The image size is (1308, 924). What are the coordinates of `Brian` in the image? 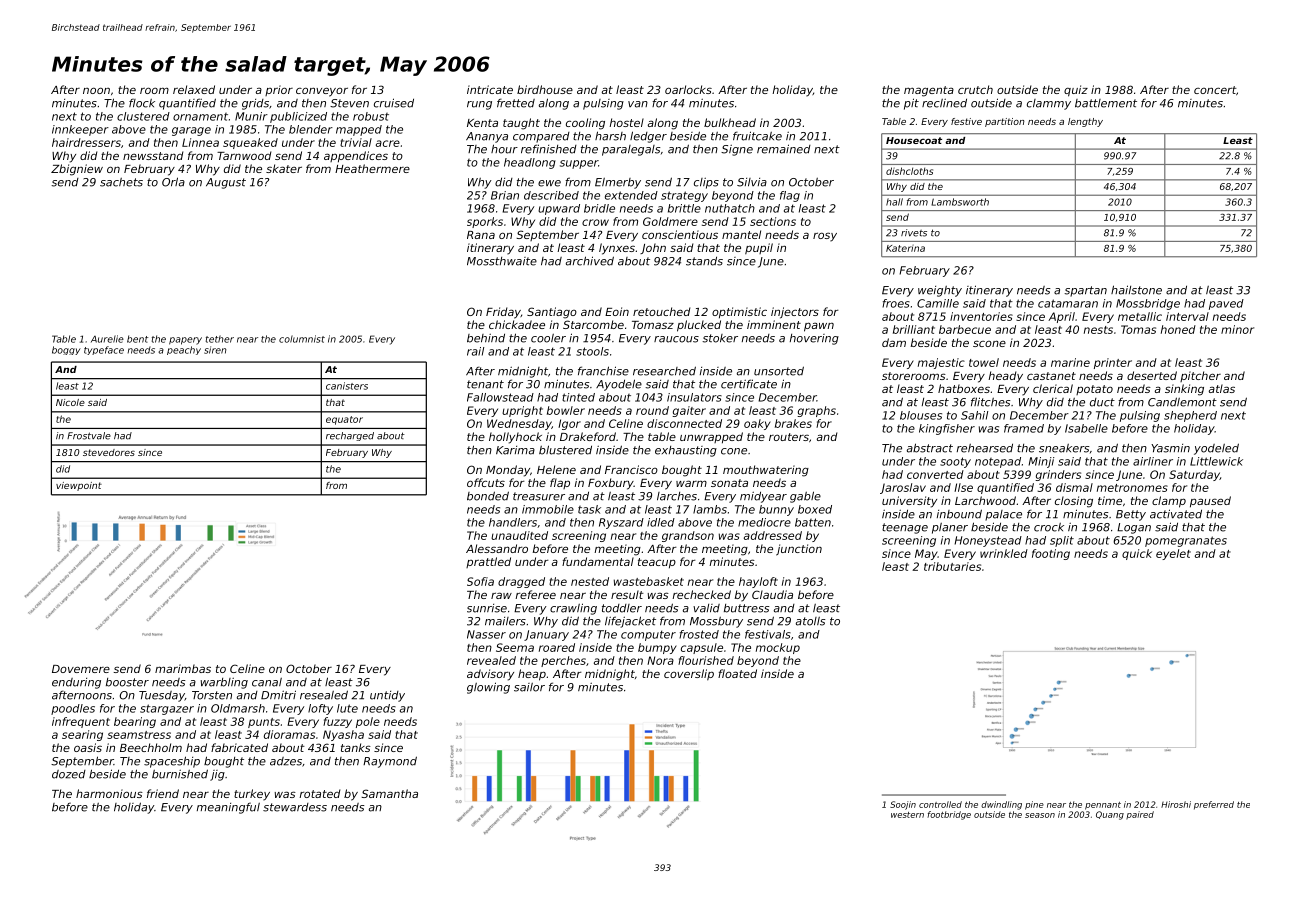 It's located at (505, 195).
